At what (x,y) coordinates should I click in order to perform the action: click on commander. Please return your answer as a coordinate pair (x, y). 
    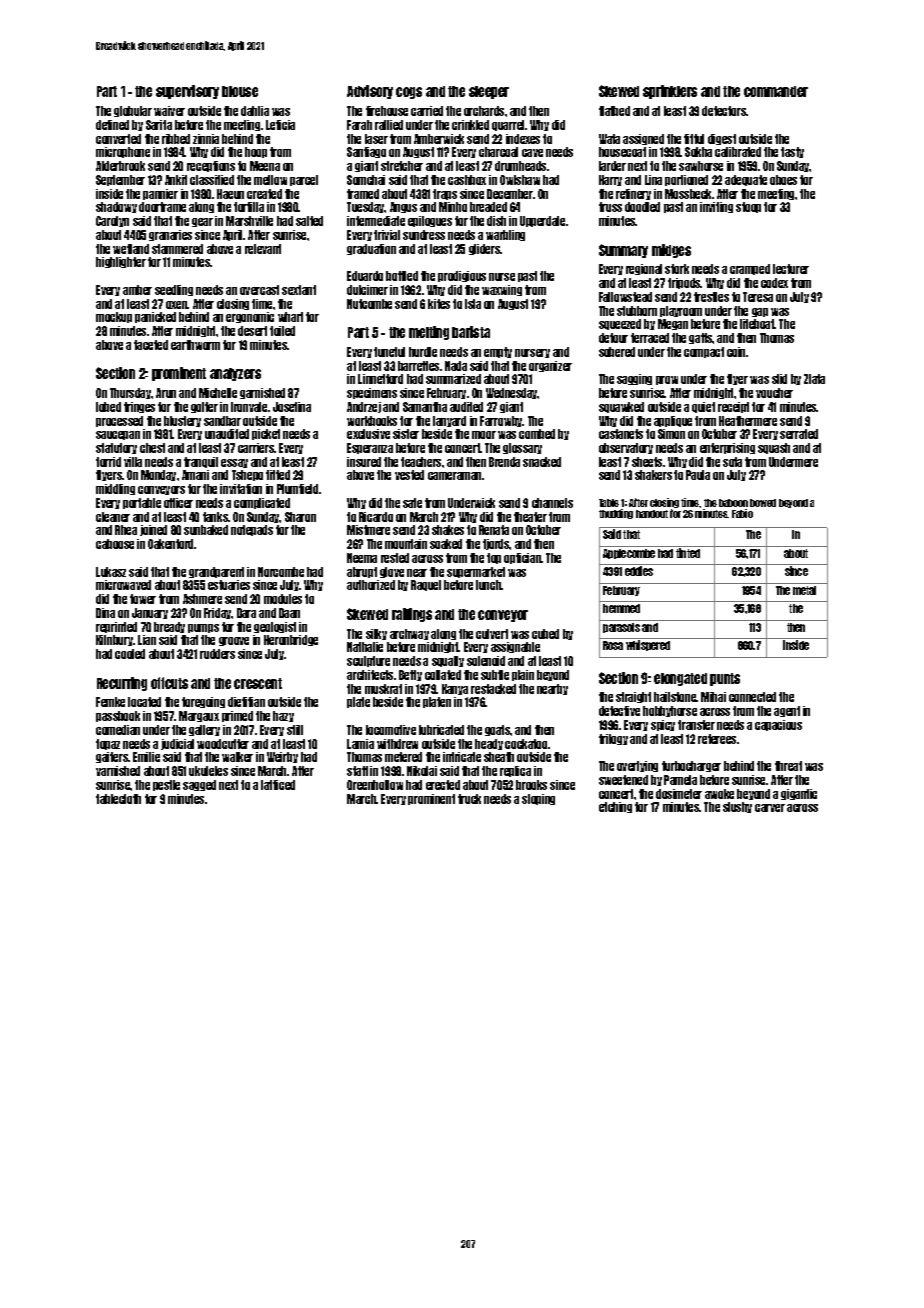
    Looking at the image, I should click on (776, 91).
